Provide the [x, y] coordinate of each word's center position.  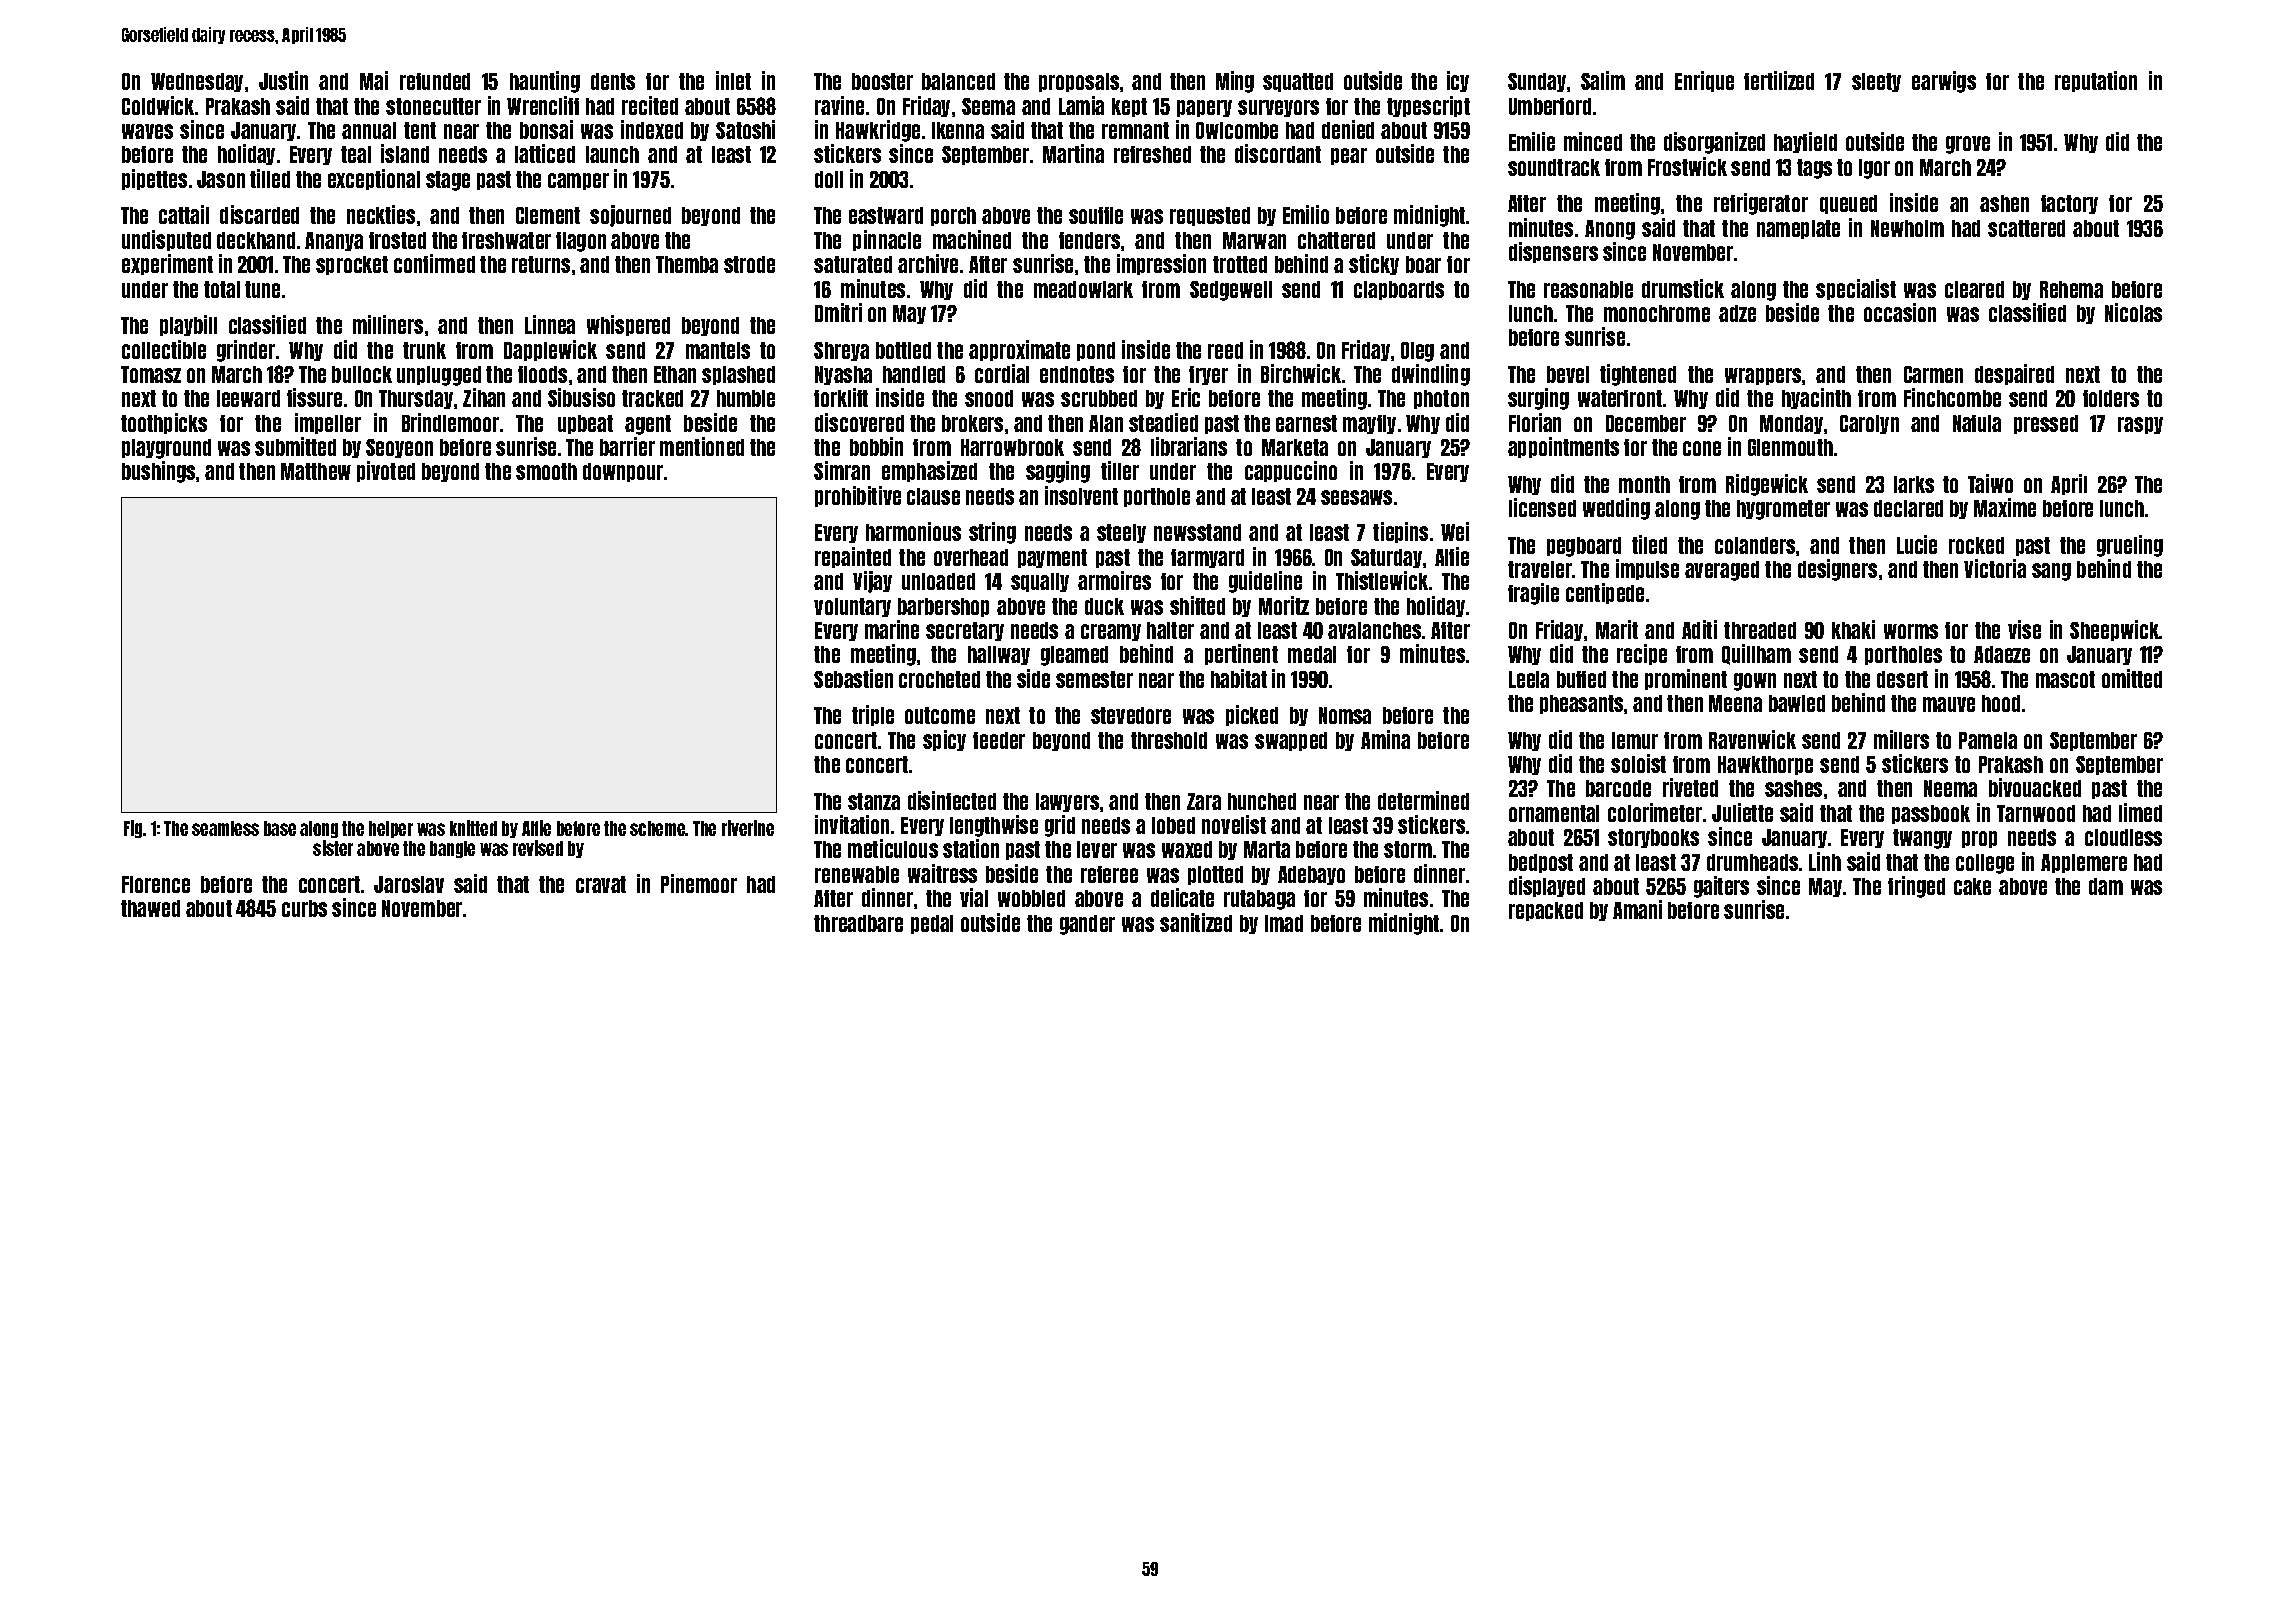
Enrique [1704, 81]
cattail [184, 214]
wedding [1616, 509]
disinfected [952, 800]
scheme [658, 828]
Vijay [872, 582]
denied [1348, 129]
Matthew [316, 471]
